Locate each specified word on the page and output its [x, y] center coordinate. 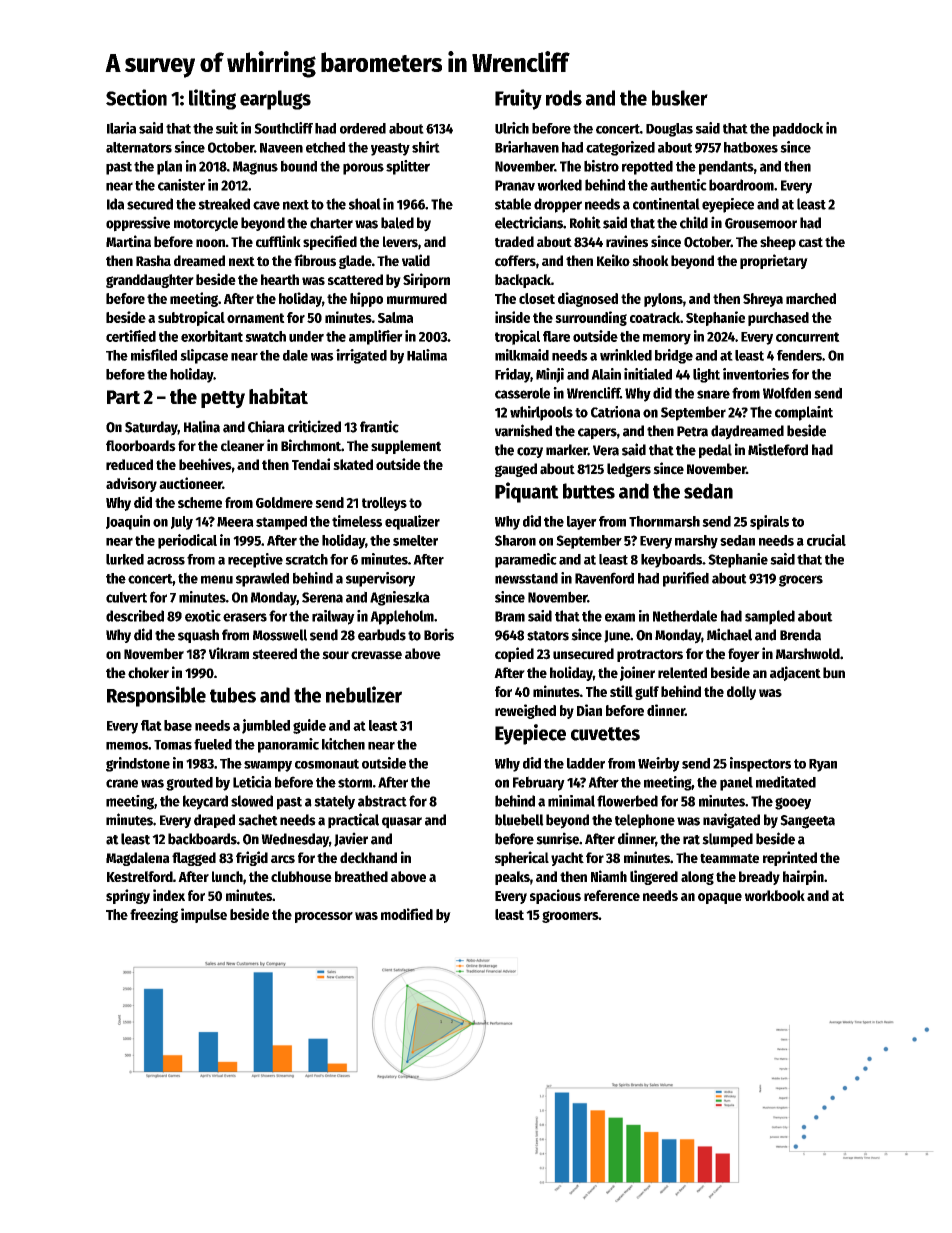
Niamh [609, 876]
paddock [798, 130]
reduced [129, 464]
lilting [212, 99]
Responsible [156, 696]
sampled [770, 617]
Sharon [515, 540]
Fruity [518, 99]
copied [514, 654]
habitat [278, 396]
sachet [258, 820]
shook [650, 261]
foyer [744, 655]
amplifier [376, 337]
